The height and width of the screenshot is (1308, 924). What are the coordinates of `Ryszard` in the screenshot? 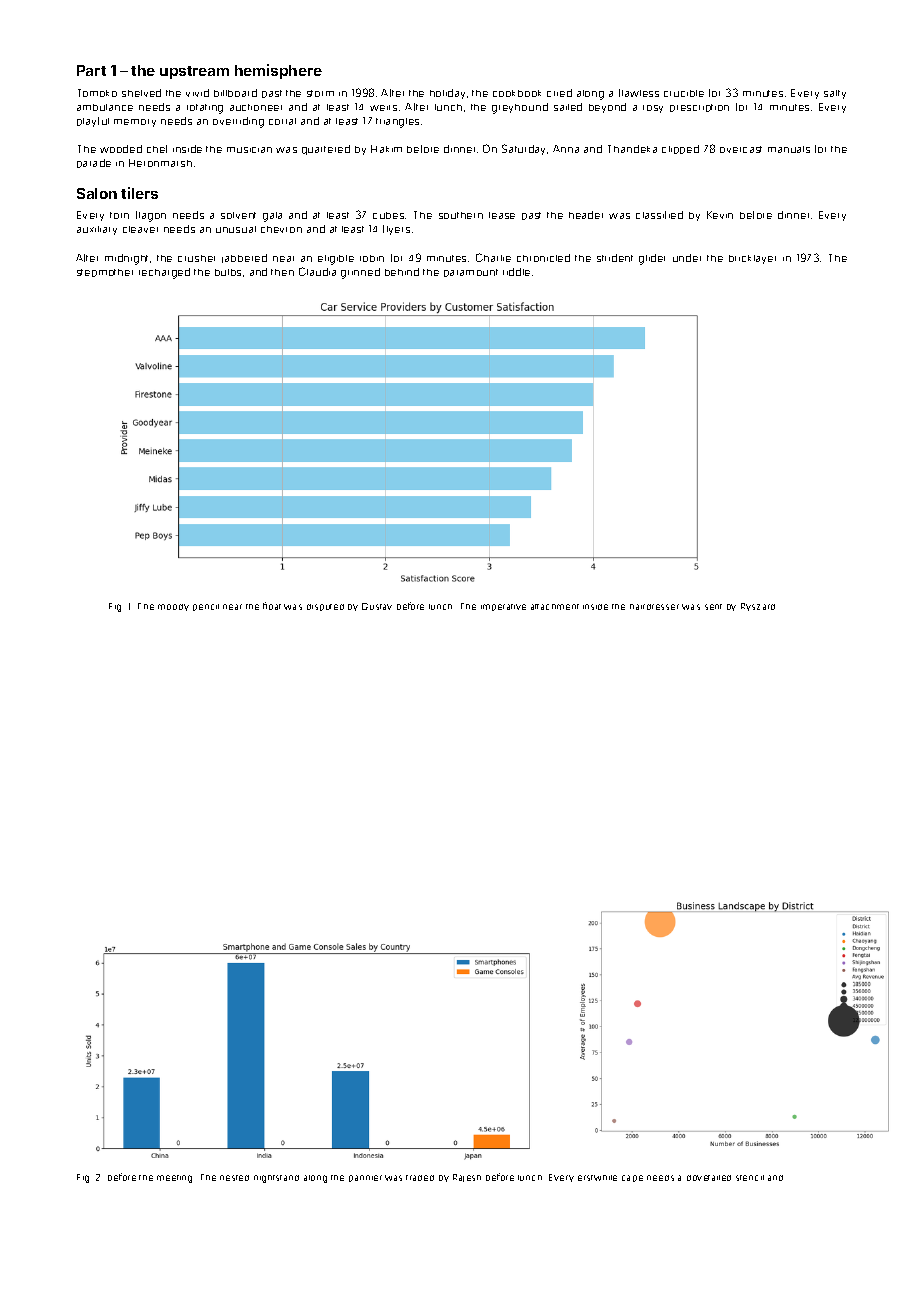 It's located at (758, 607).
